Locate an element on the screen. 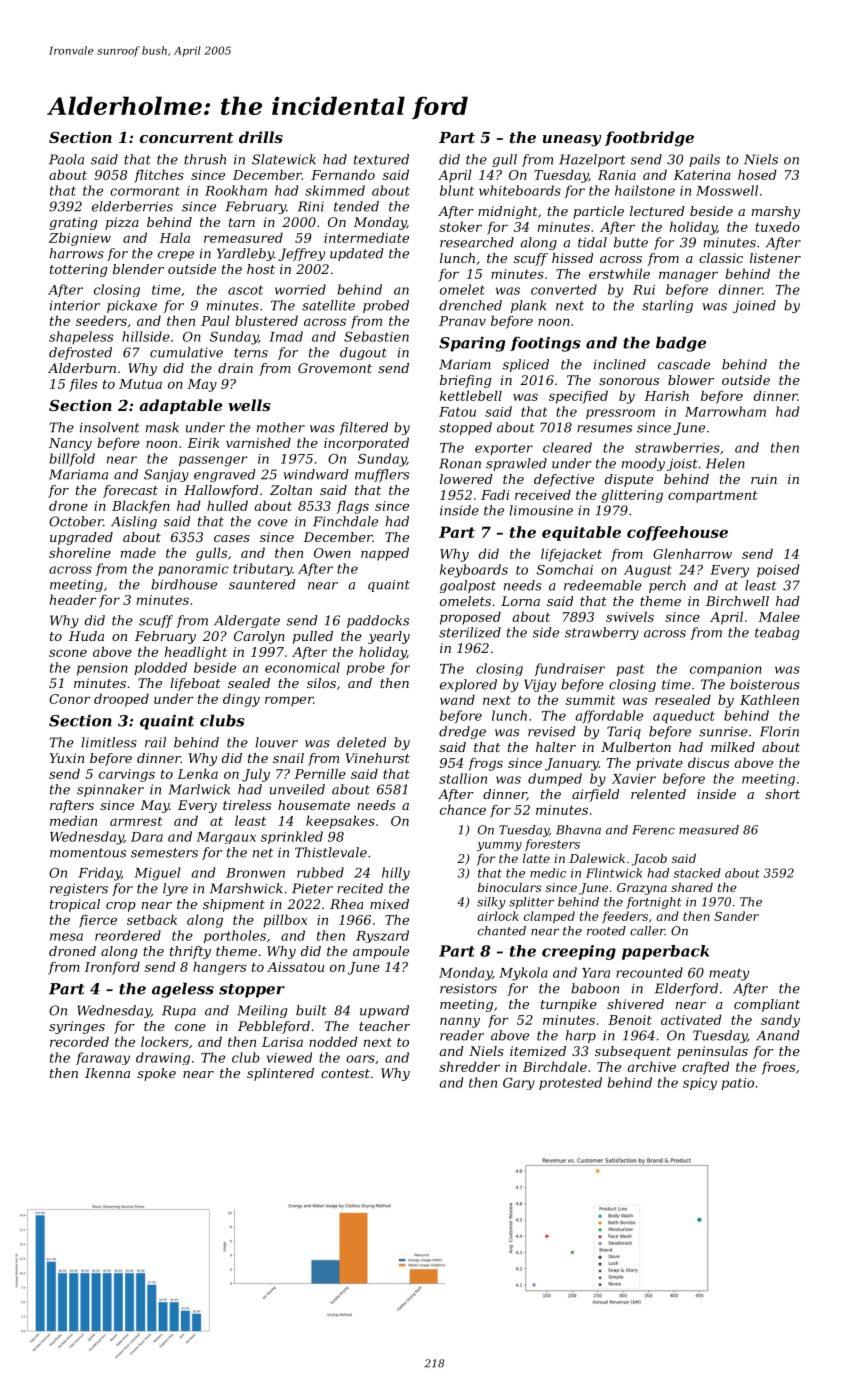 This screenshot has width=849, height=1400. Fatou is located at coordinates (457, 412).
